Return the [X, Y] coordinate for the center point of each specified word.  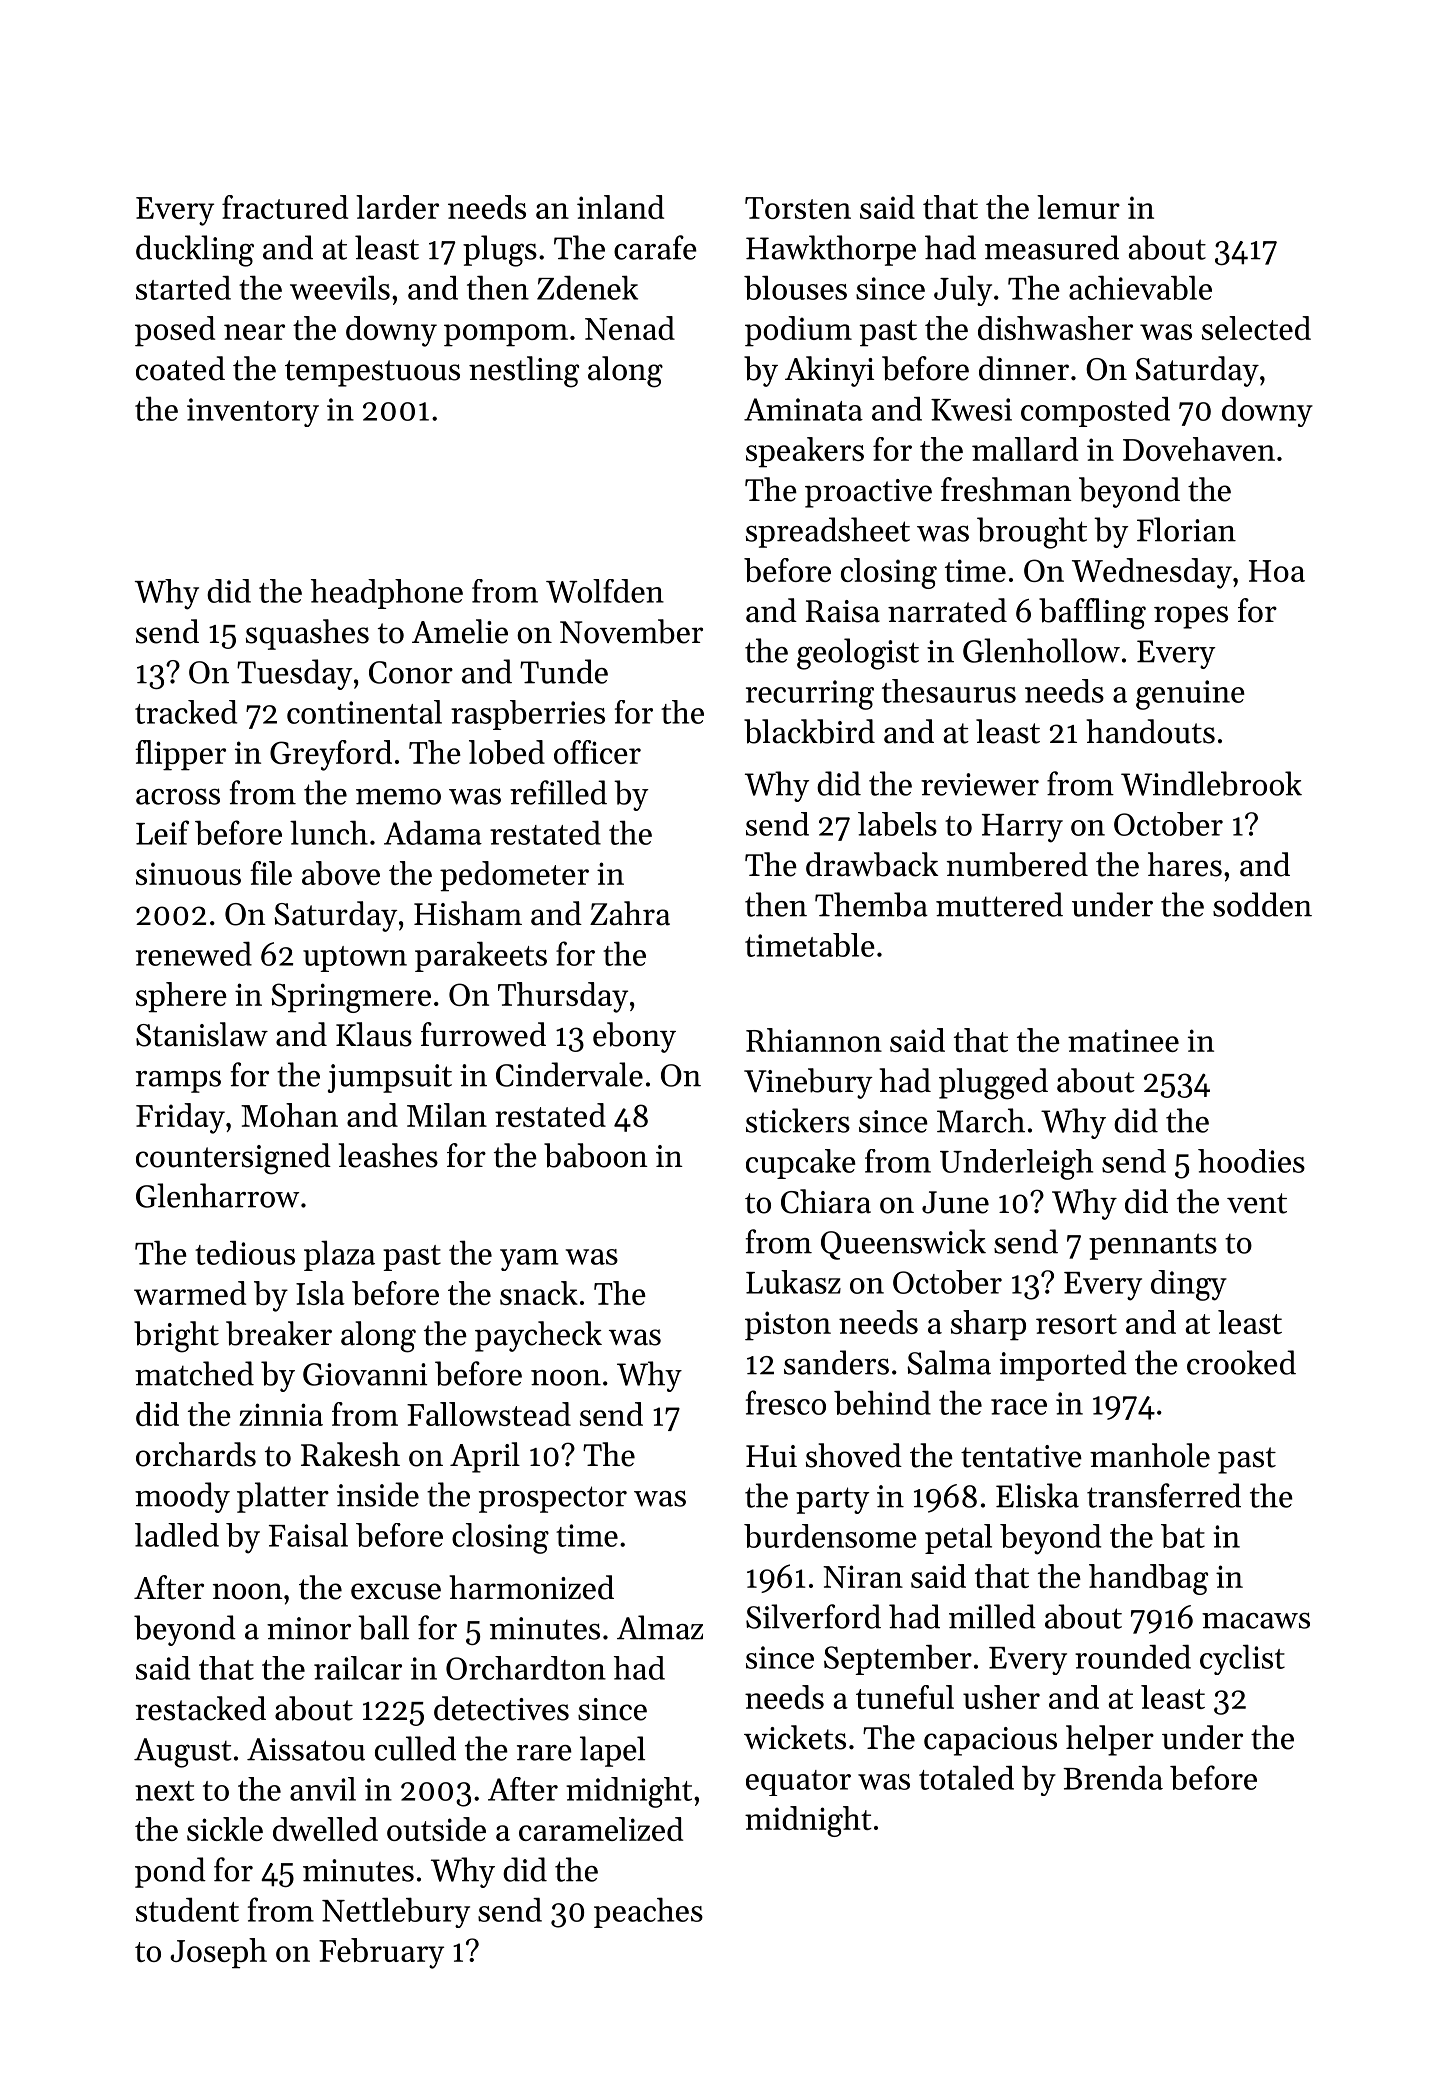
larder [397, 207]
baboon [596, 1155]
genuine [1190, 695]
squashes [307, 634]
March [981, 1120]
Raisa [843, 611]
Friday [180, 1118]
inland [620, 207]
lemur [1078, 207]
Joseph [218, 1953]
